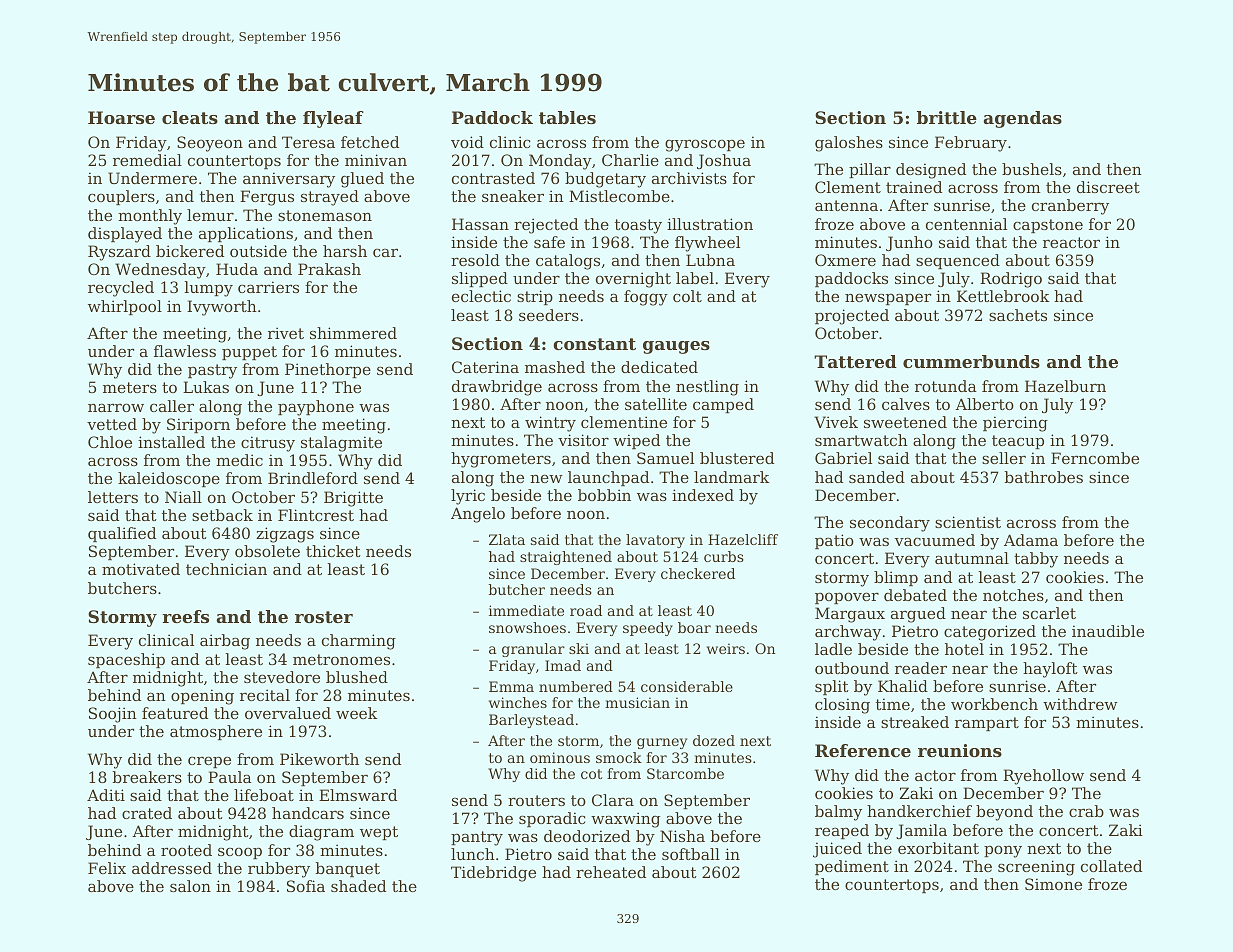 The width and height of the page is (1233, 952). Describe the element at coordinates (125, 307) in the page. I see `whirlpool` at that location.
